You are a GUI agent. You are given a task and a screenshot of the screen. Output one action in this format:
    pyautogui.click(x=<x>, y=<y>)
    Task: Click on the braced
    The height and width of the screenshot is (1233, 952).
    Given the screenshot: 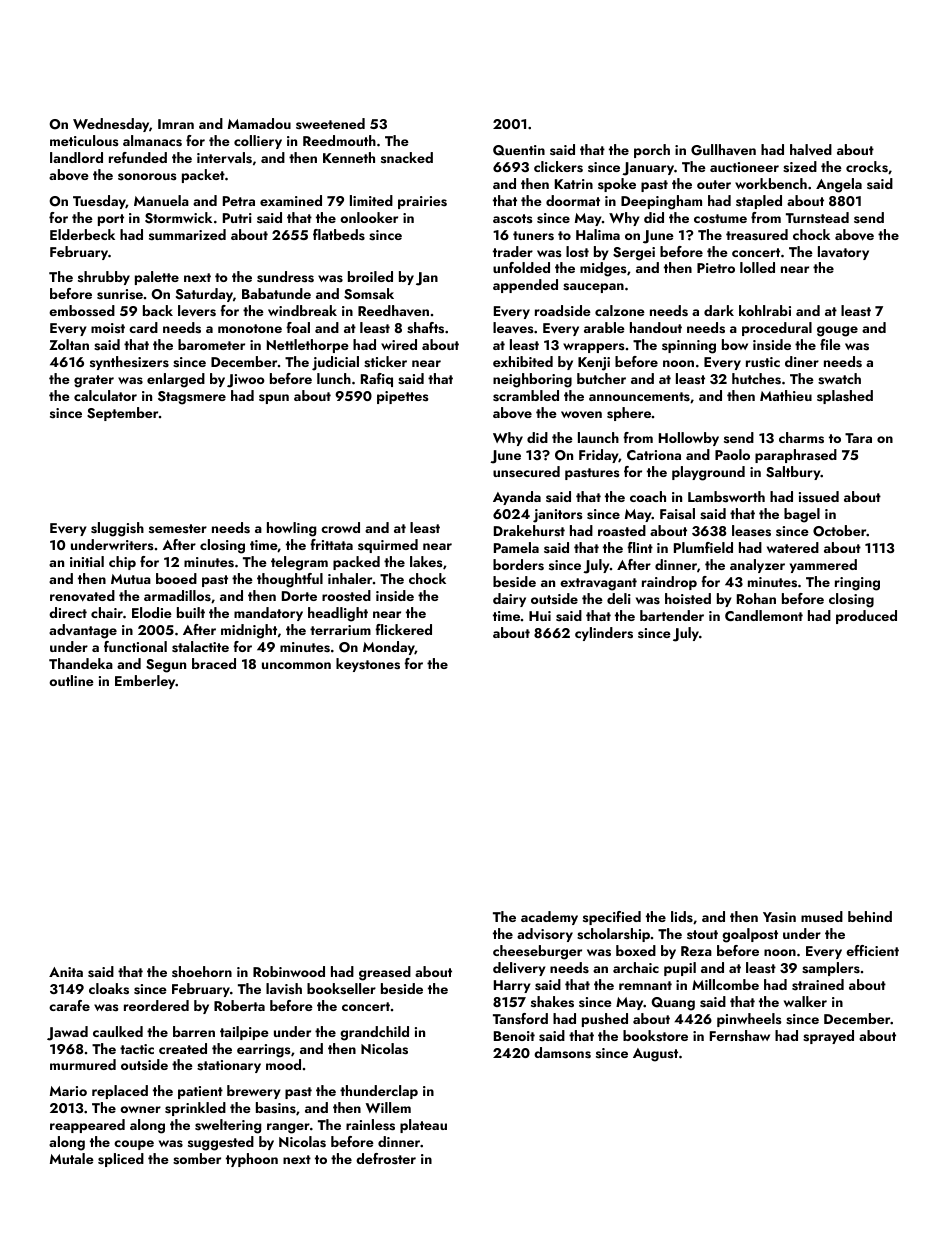 What is the action you would take?
    pyautogui.click(x=214, y=663)
